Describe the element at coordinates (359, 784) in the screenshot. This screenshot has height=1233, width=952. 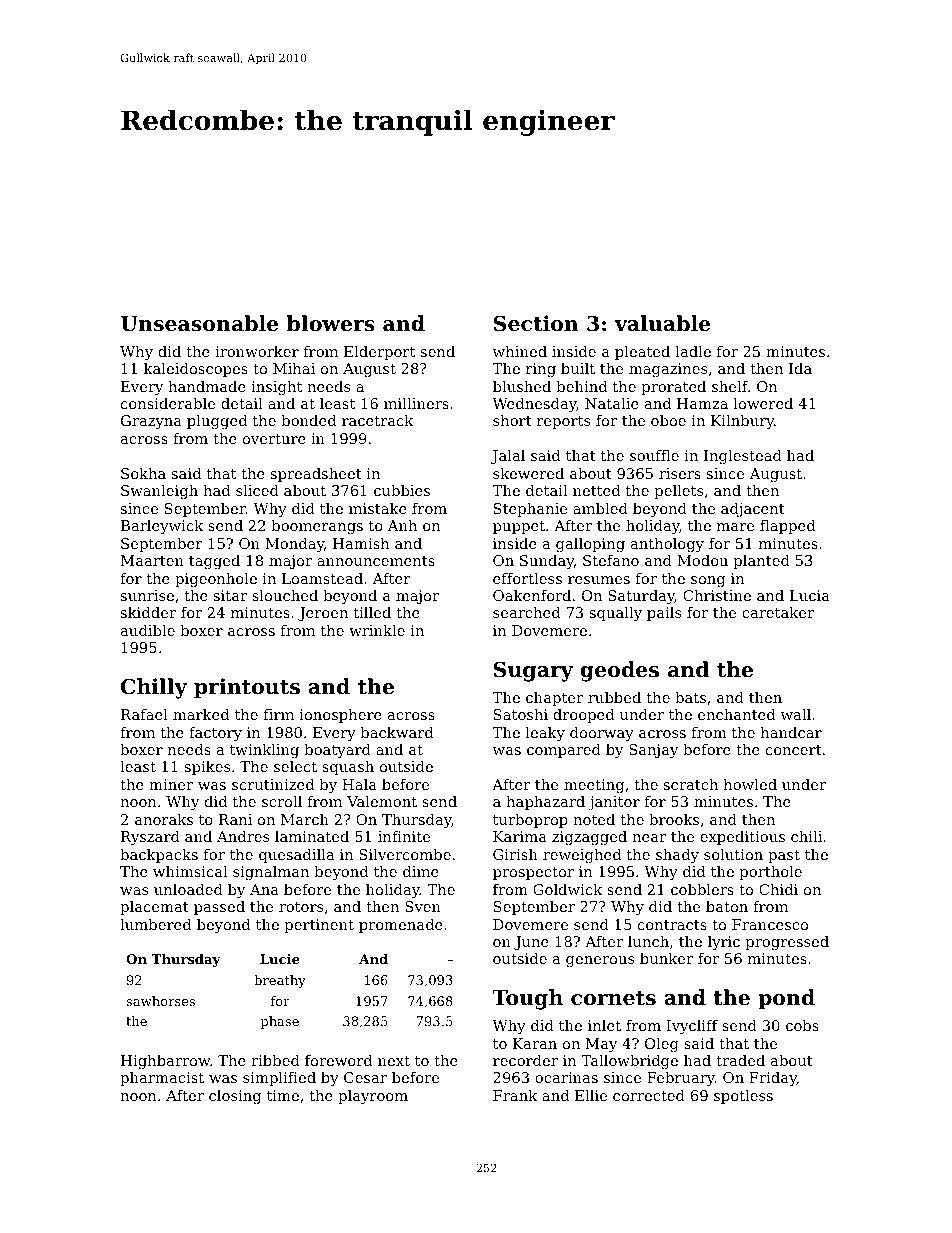
I see `Hala` at that location.
